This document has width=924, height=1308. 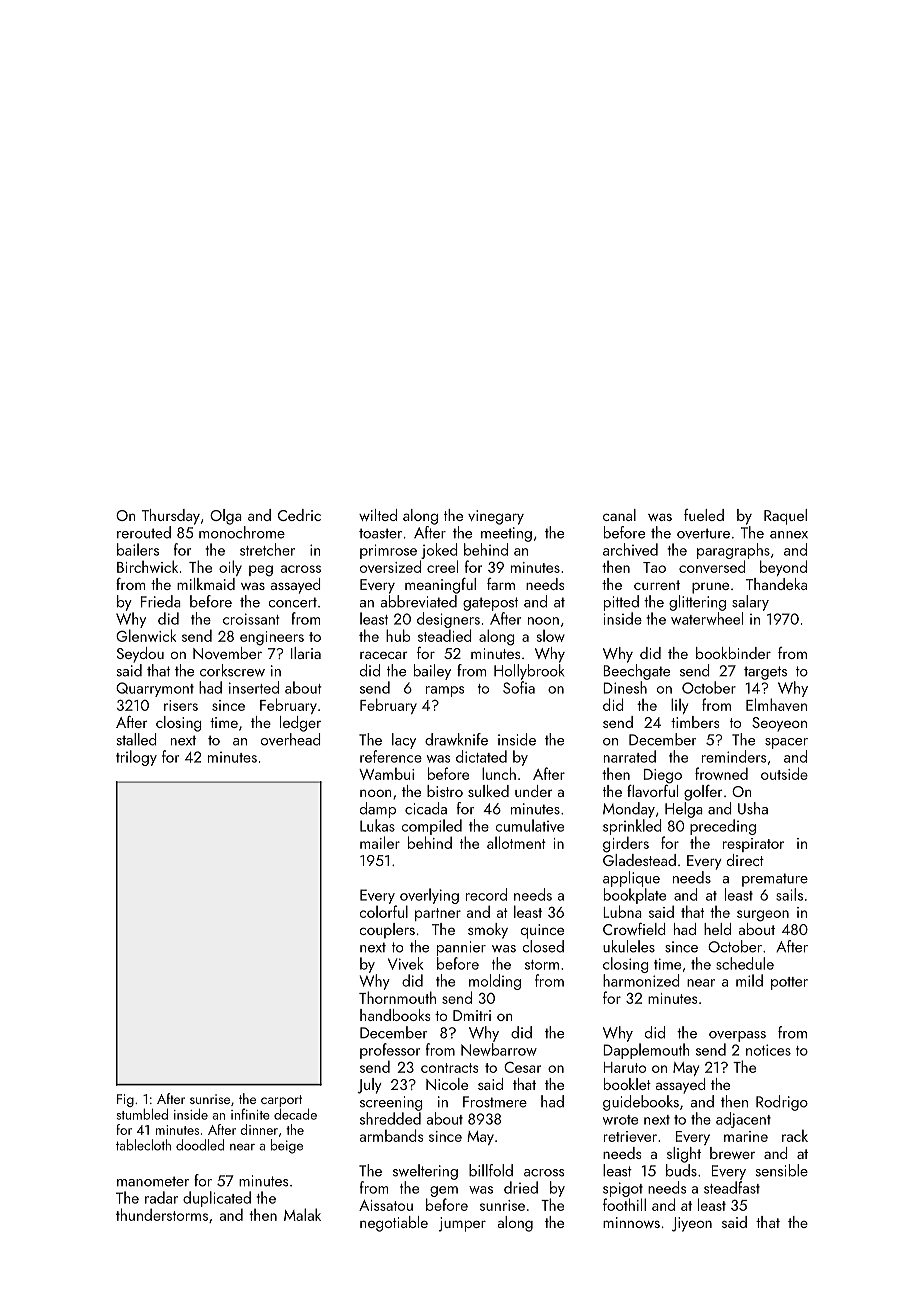 I want to click on compiled, so click(x=432, y=827).
